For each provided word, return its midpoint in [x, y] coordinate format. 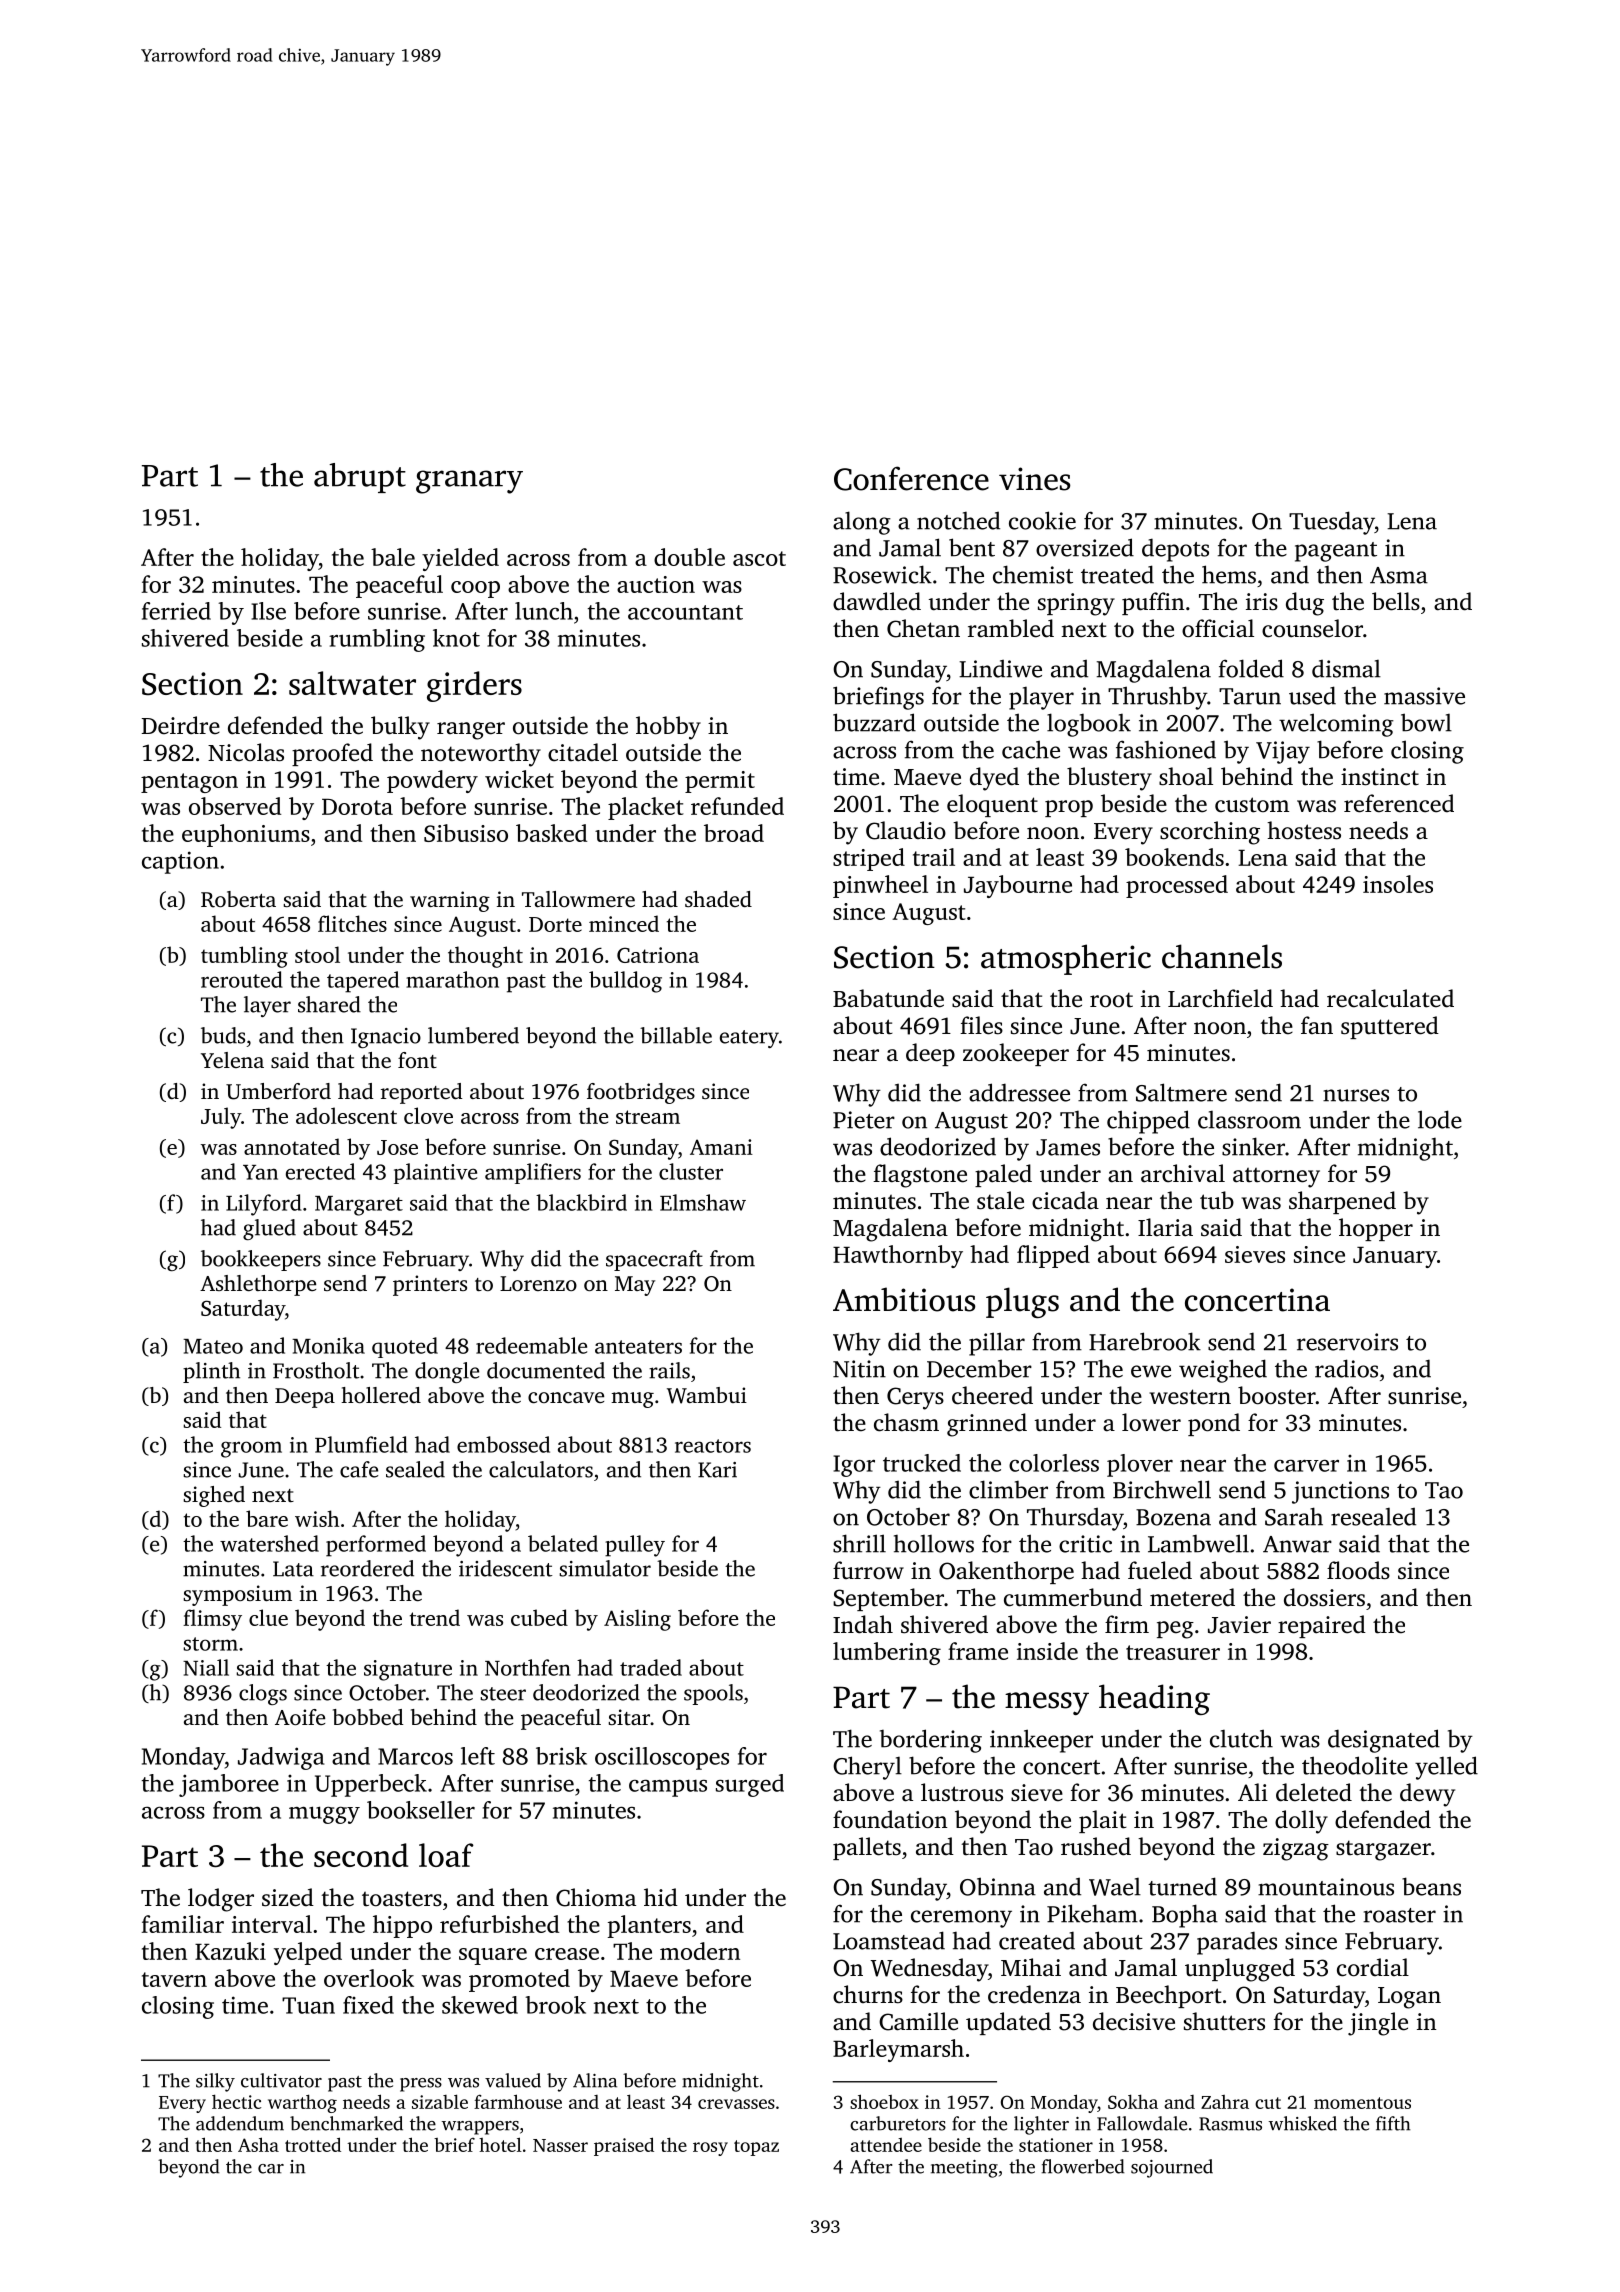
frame [978, 1651]
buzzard [874, 722]
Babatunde [888, 998]
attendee [886, 2145]
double [689, 557]
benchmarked [346, 2123]
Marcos [415, 1756]
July [221, 1118]
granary [469, 482]
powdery [432, 781]
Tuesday [1332, 523]
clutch [1241, 1738]
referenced [1399, 803]
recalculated [1390, 998]
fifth [1393, 2123]
